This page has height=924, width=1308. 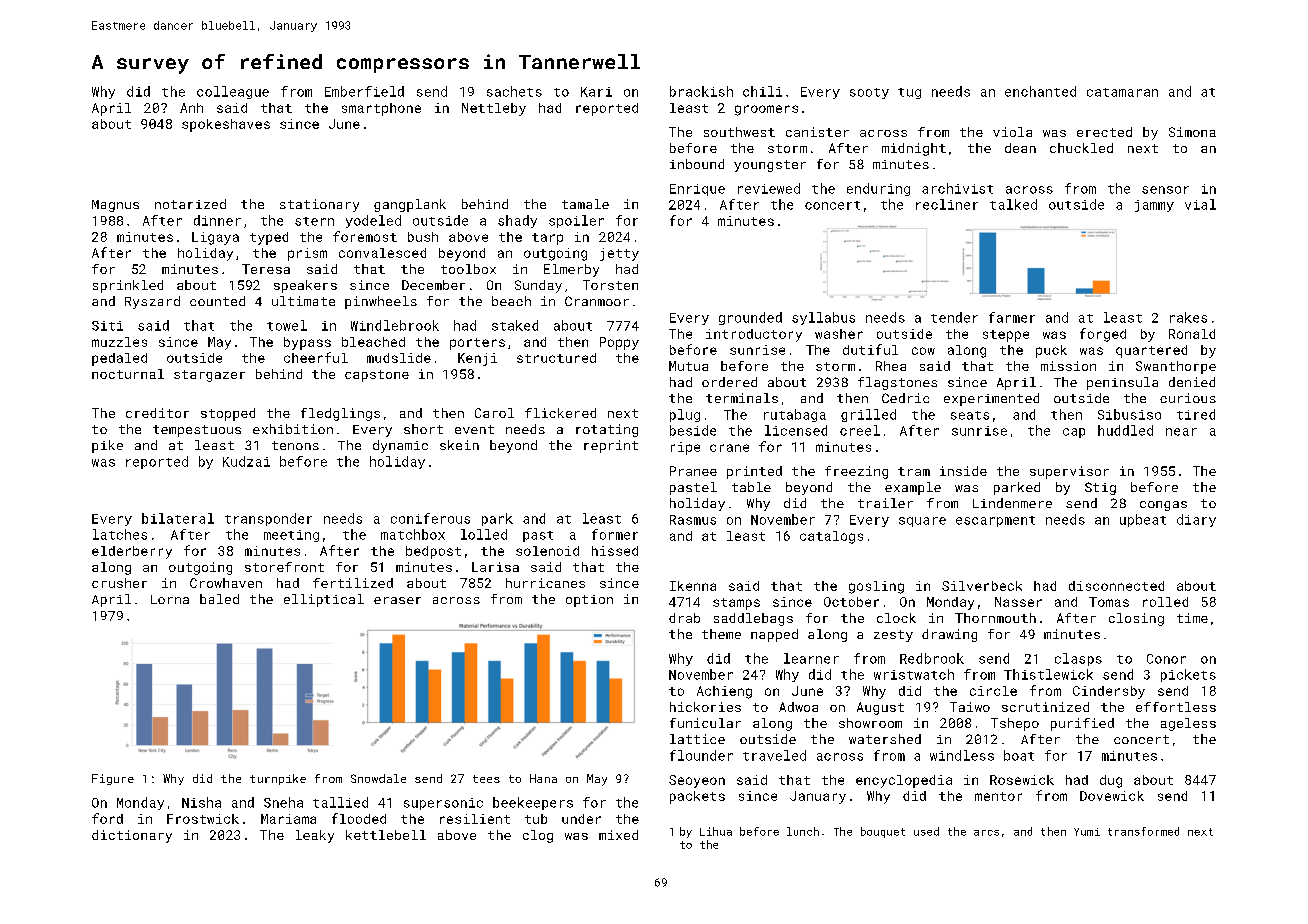 I want to click on arcs, so click(x=986, y=833).
